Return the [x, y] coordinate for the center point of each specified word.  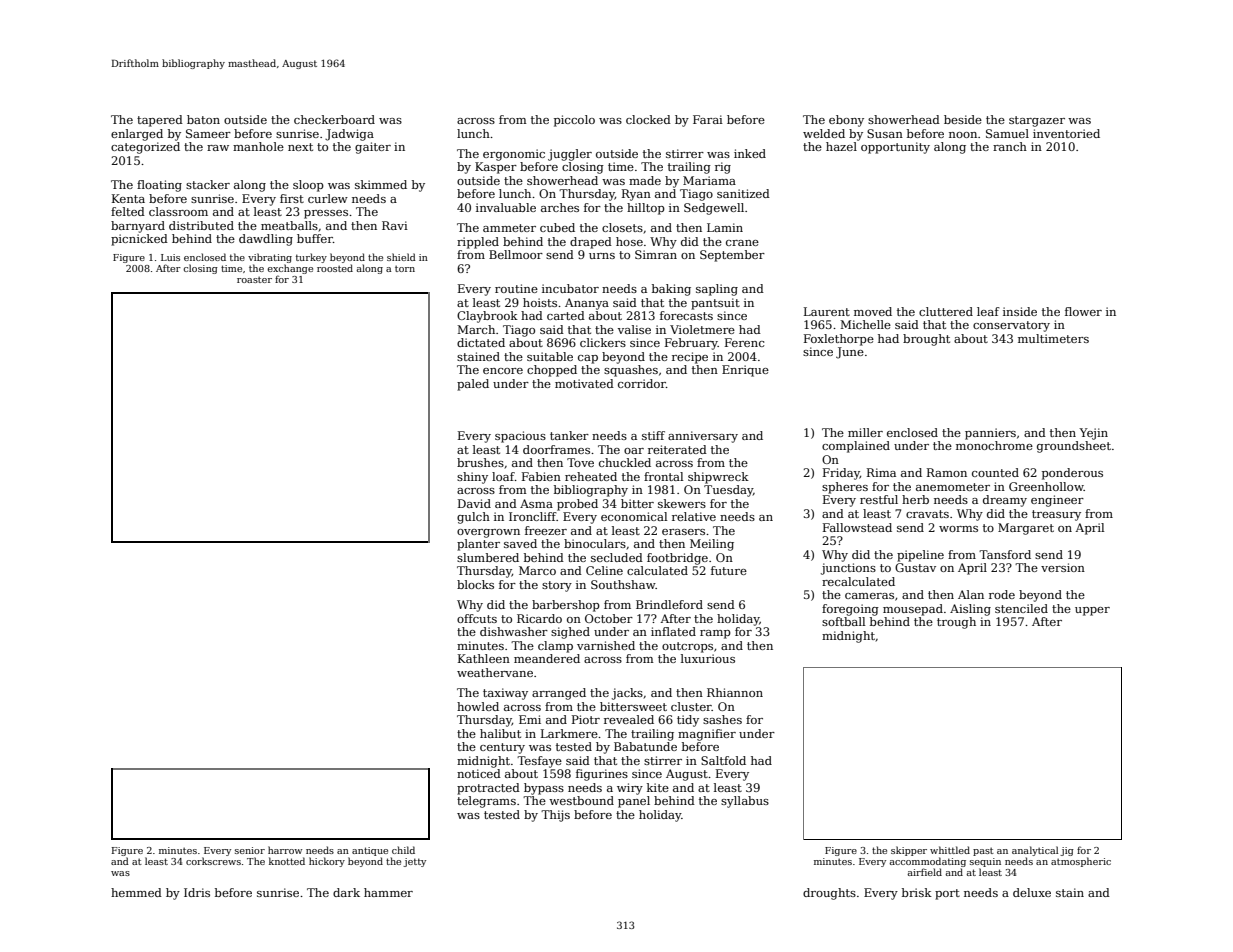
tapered [160, 121]
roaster [254, 279]
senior [250, 850]
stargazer [1037, 121]
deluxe [1032, 892]
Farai [708, 119]
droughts [829, 894]
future [729, 570]
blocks [475, 584]
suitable [550, 356]
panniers [990, 434]
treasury [1056, 515]
